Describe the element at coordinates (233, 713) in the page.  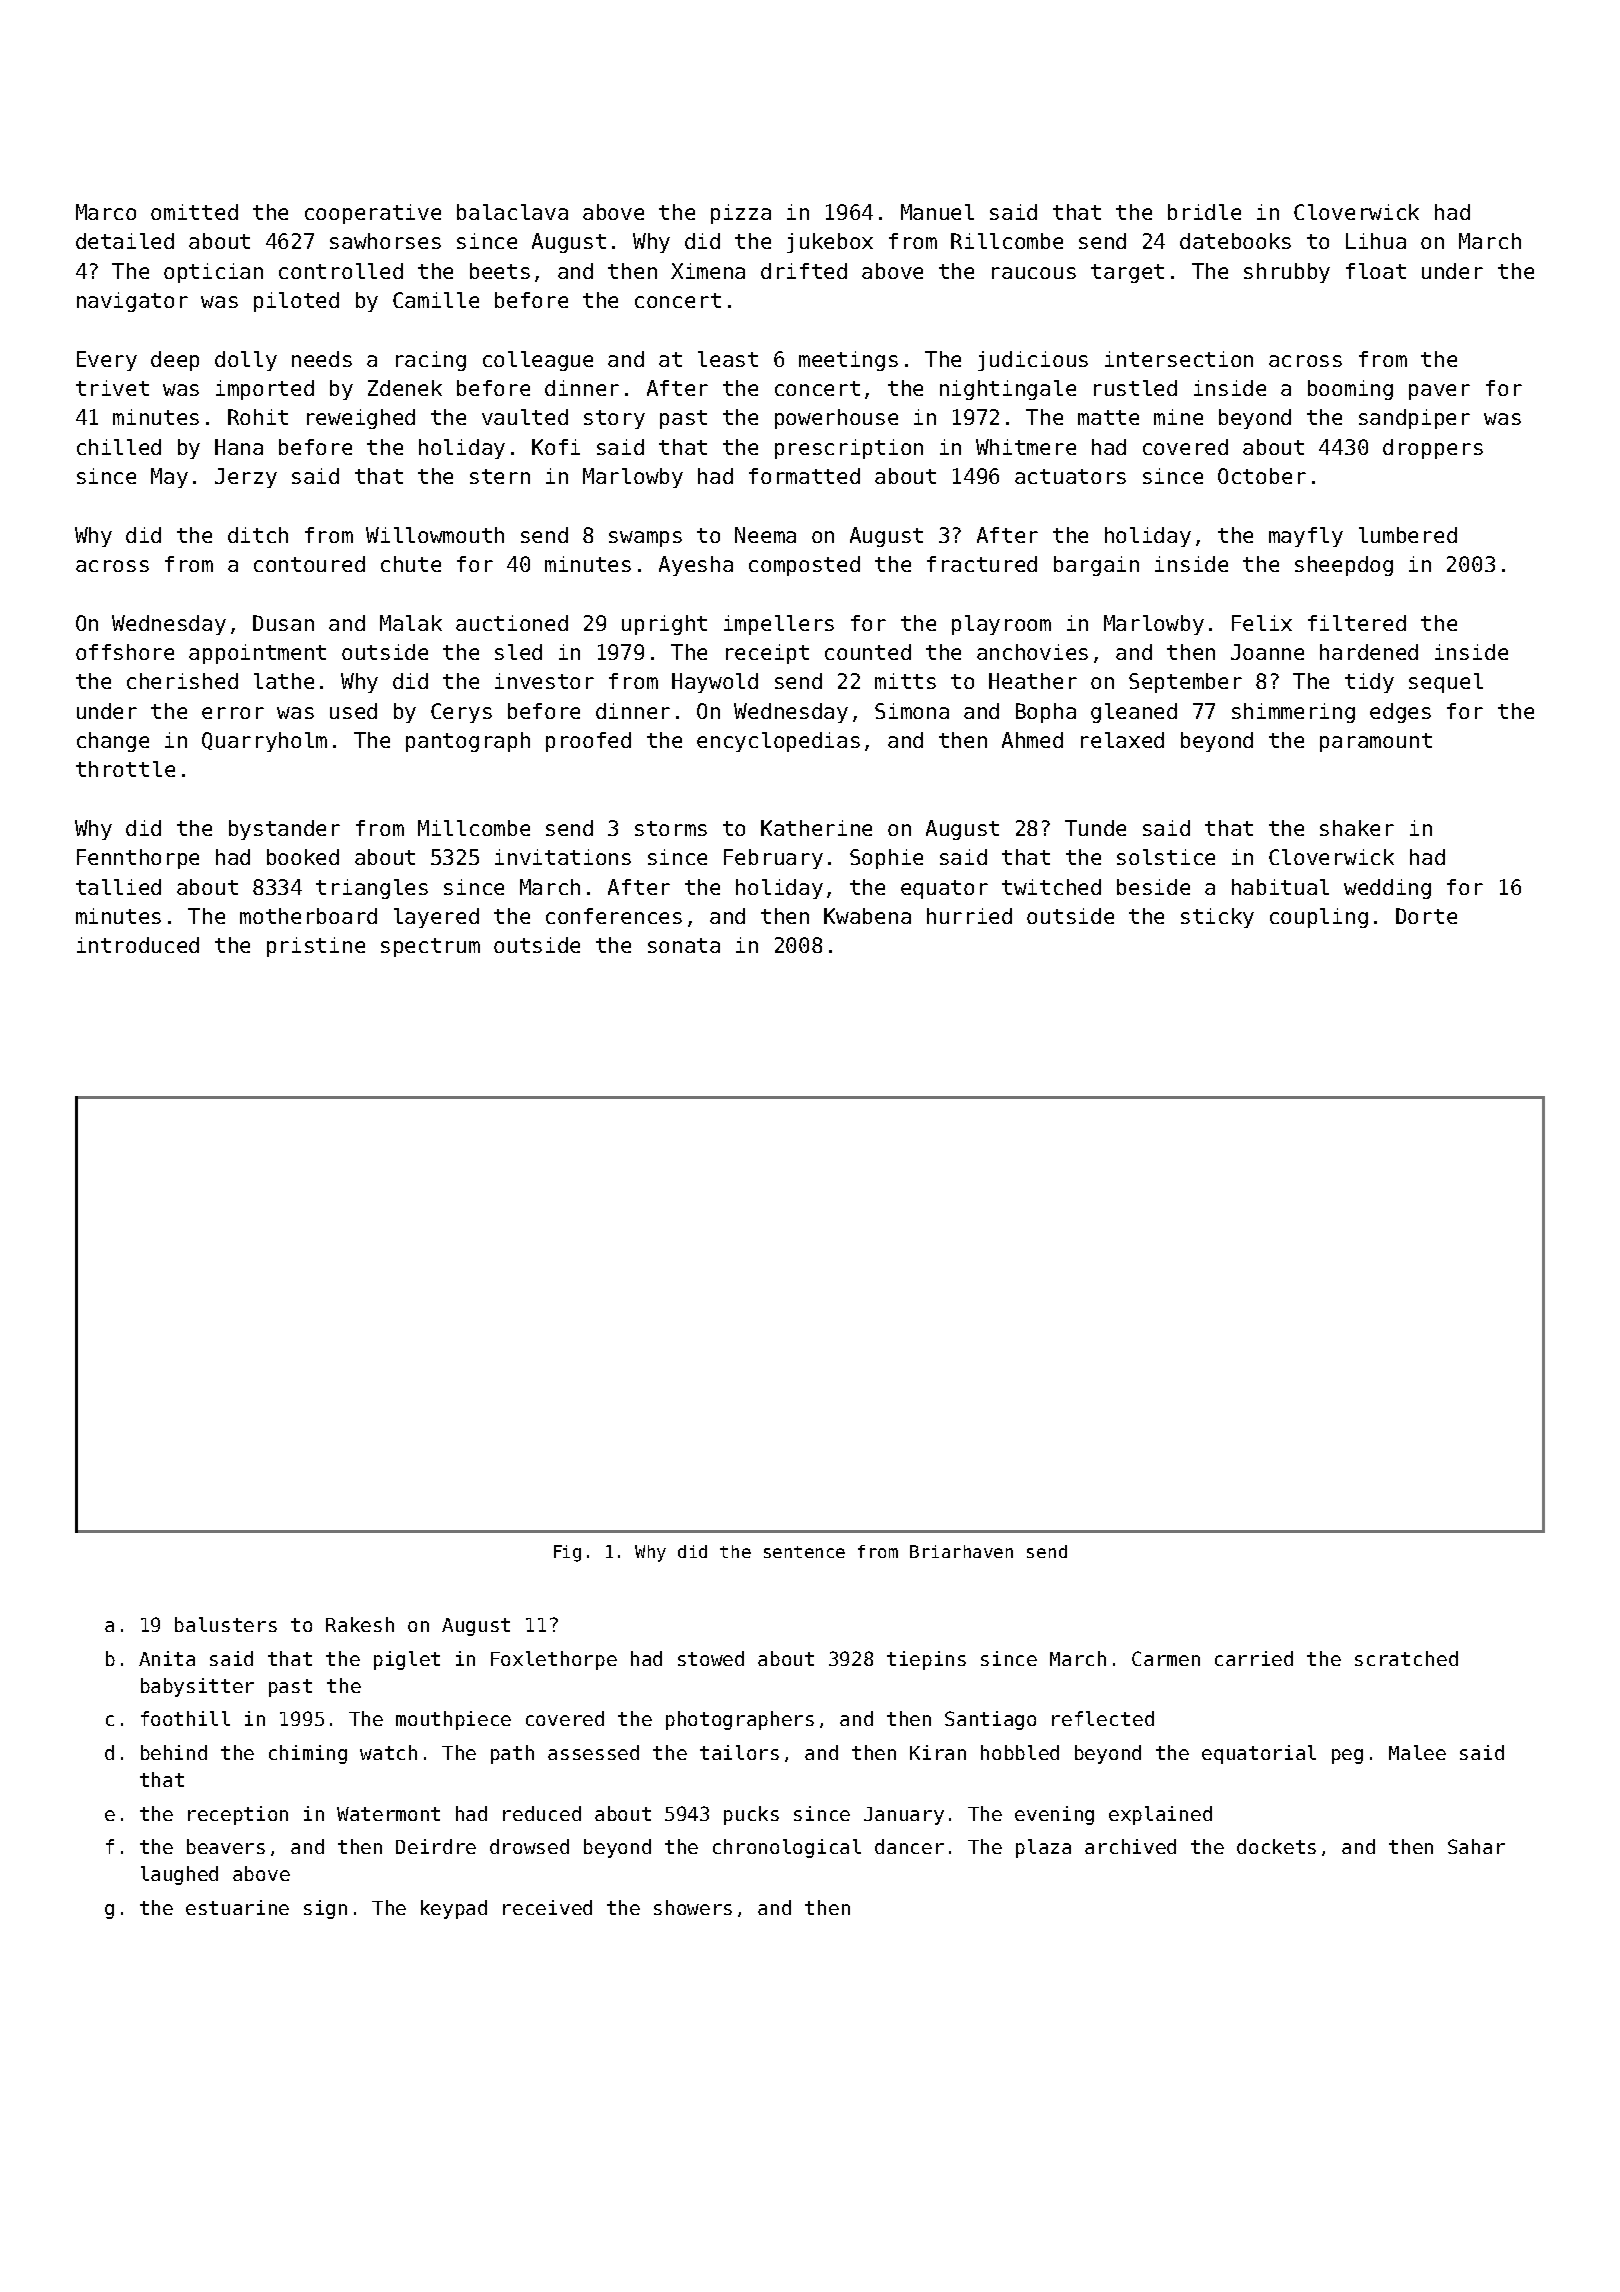
I see `error` at that location.
